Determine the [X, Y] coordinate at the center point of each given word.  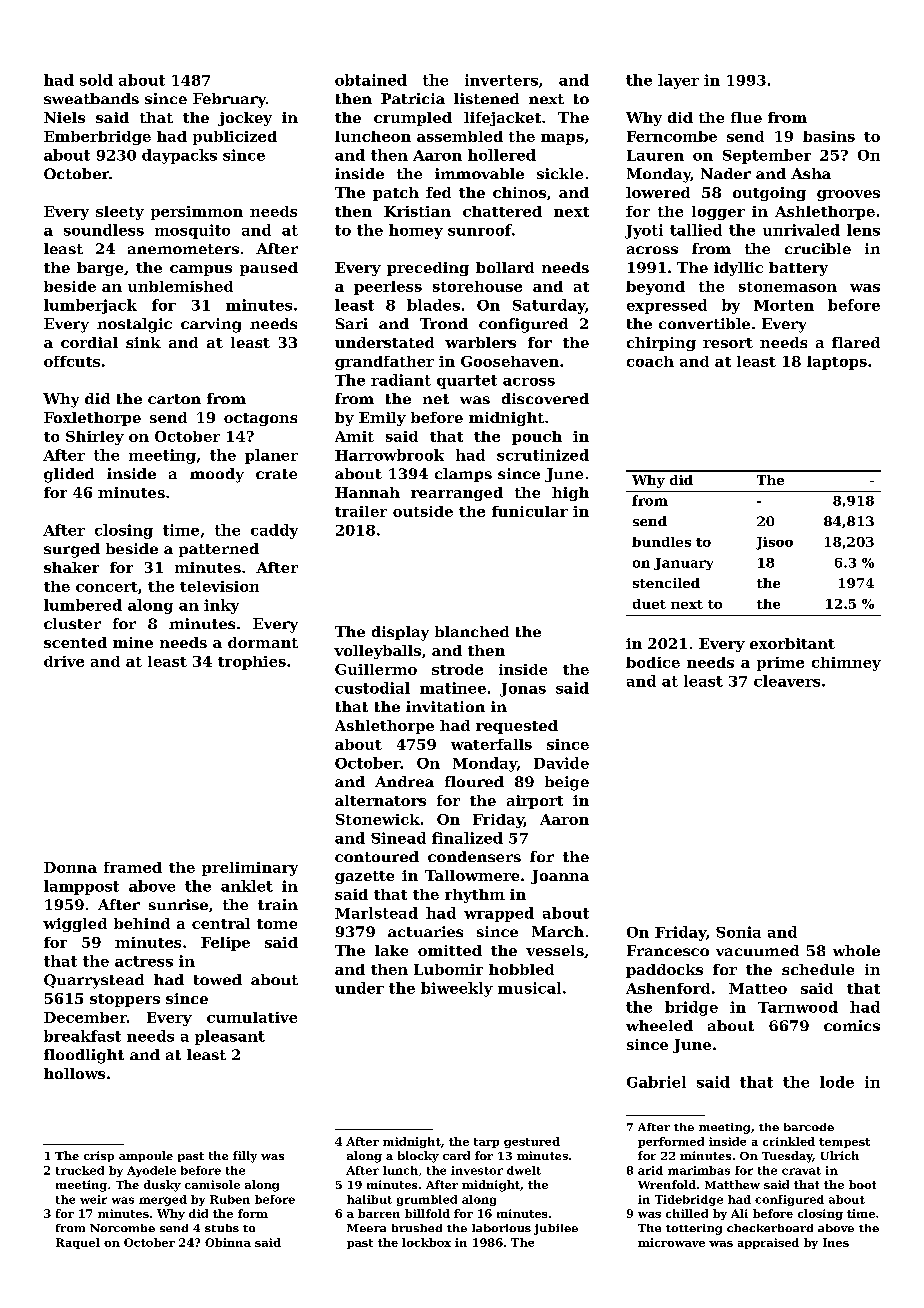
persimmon [197, 213]
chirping [661, 344]
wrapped [499, 914]
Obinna [228, 1242]
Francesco [668, 950]
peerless [388, 288]
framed [133, 867]
